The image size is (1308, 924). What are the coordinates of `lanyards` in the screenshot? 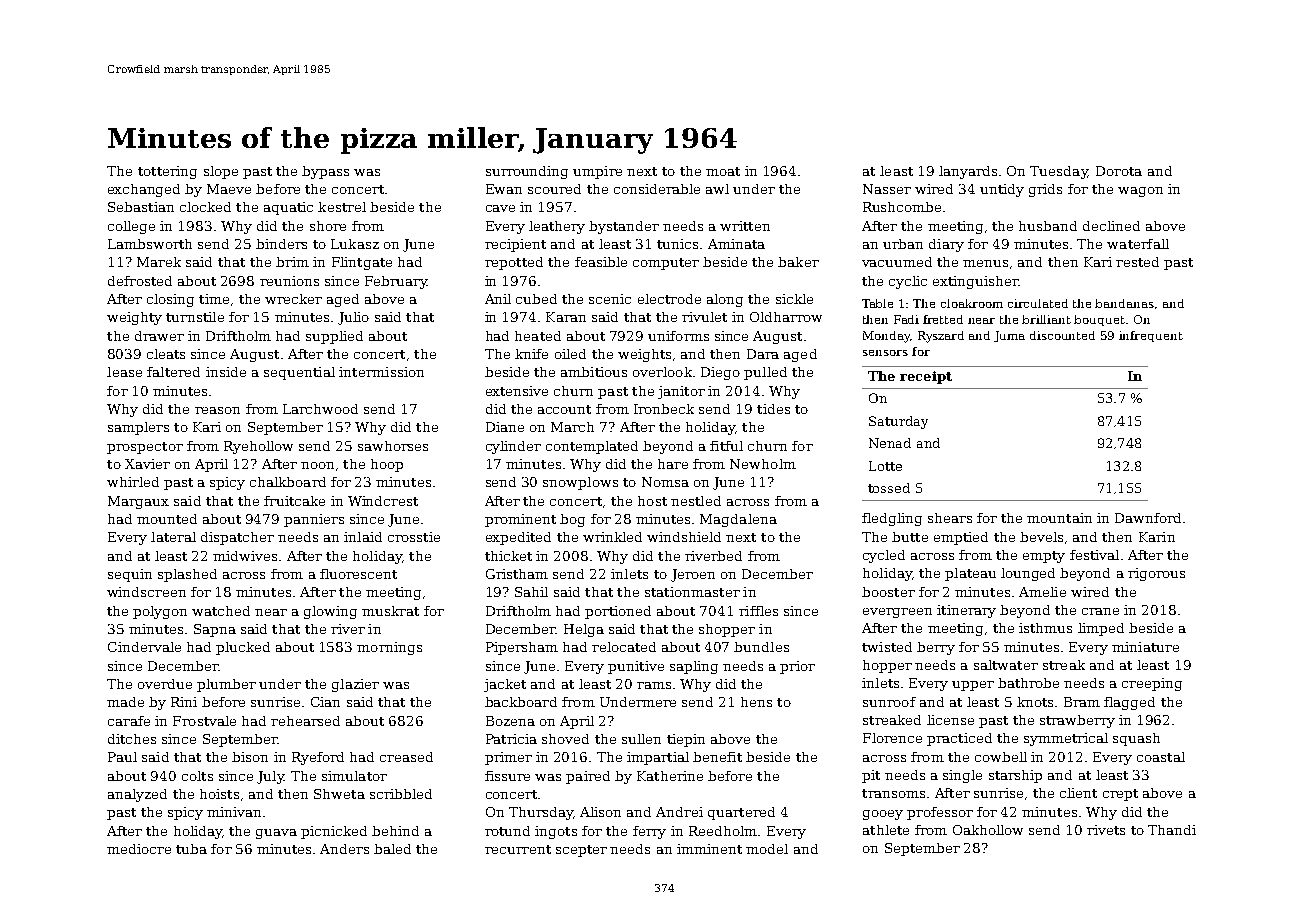 It's located at (968, 172).
